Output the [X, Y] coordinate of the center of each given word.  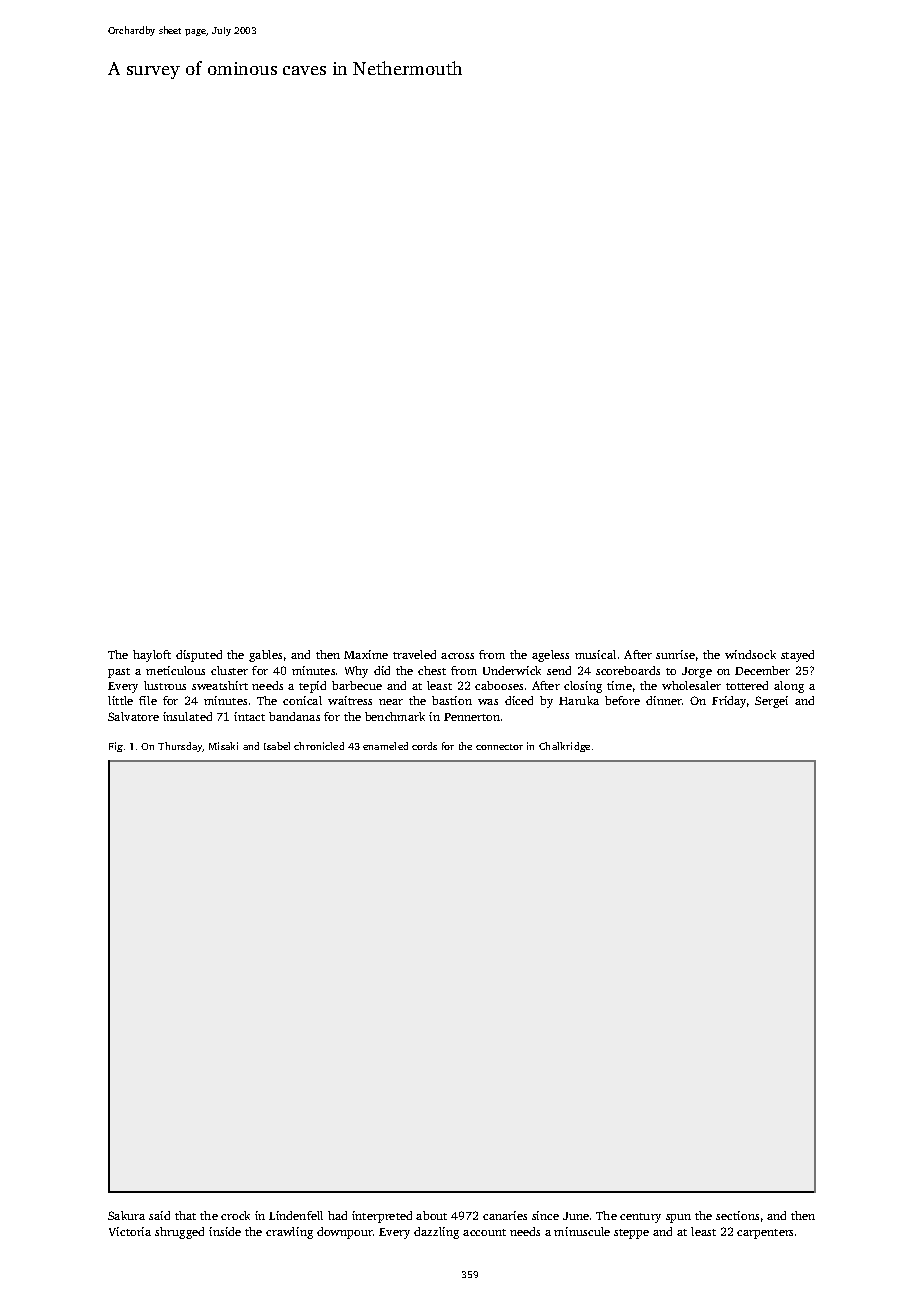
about [431, 1215]
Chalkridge [564, 747]
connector [499, 747]
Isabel [277, 746]
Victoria [130, 1231]
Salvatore [133, 716]
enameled [385, 746]
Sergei [771, 702]
